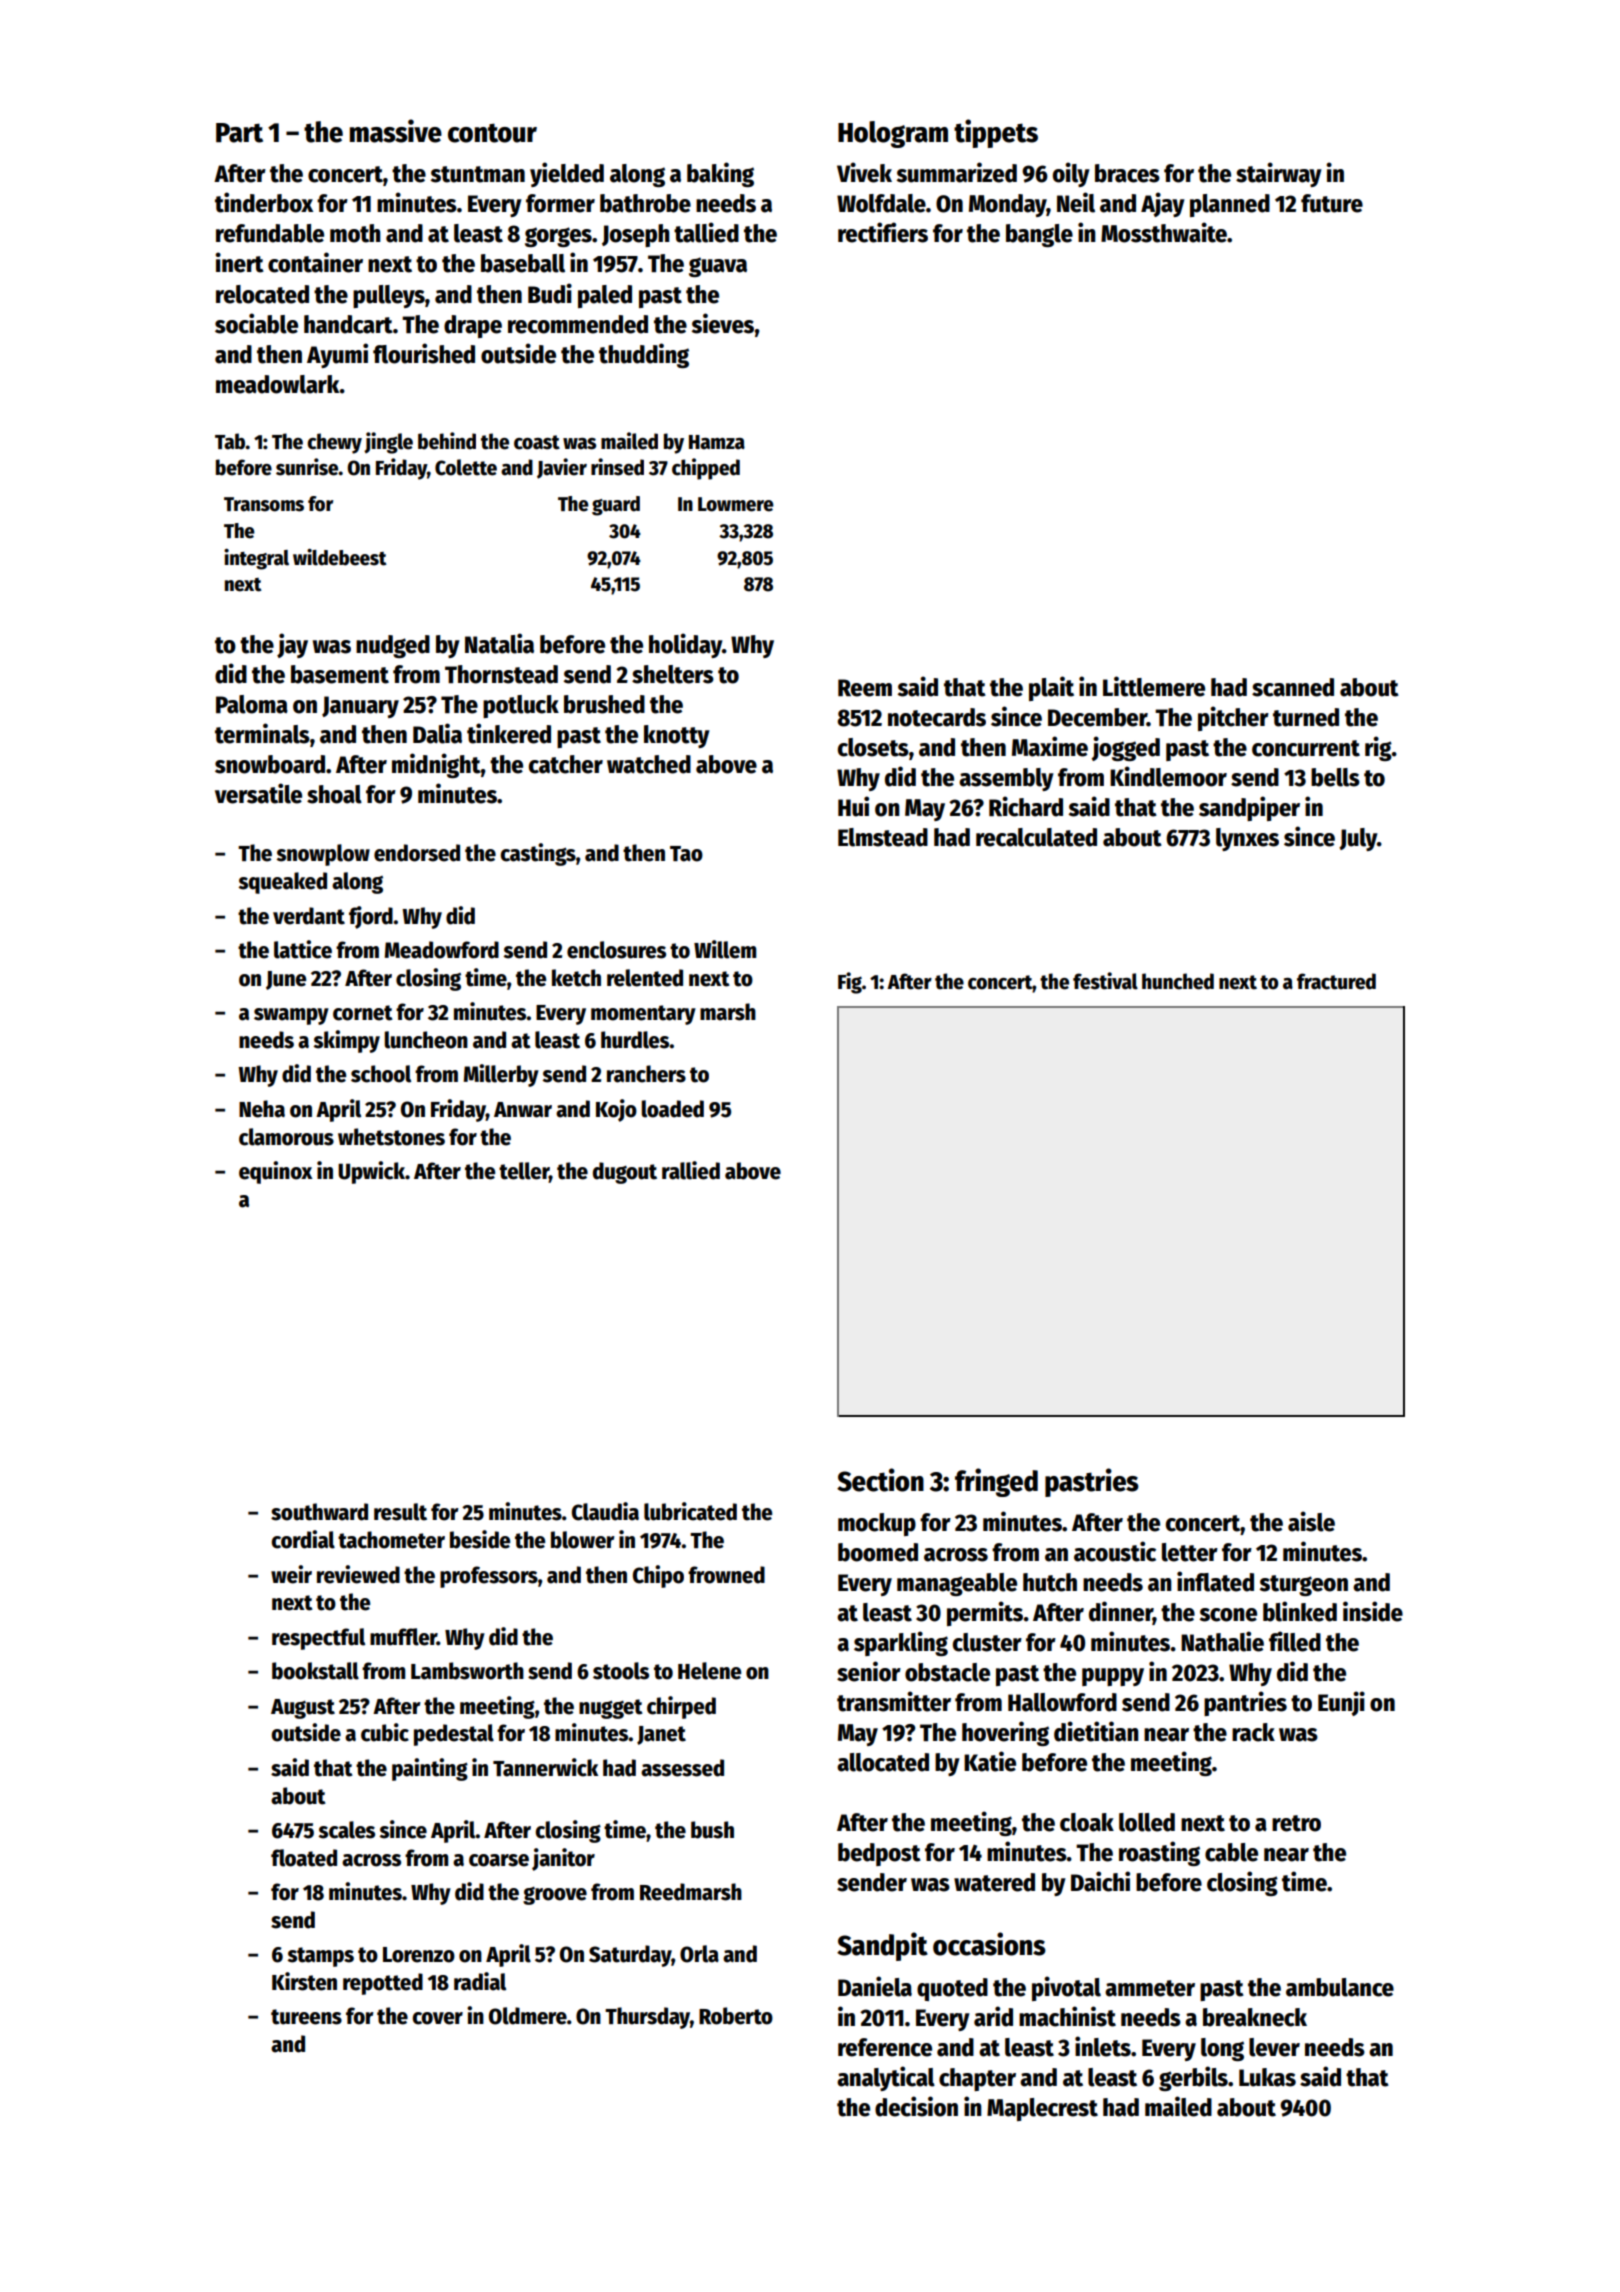 The height and width of the page is (2292, 1620). I want to click on teller, so click(524, 1172).
